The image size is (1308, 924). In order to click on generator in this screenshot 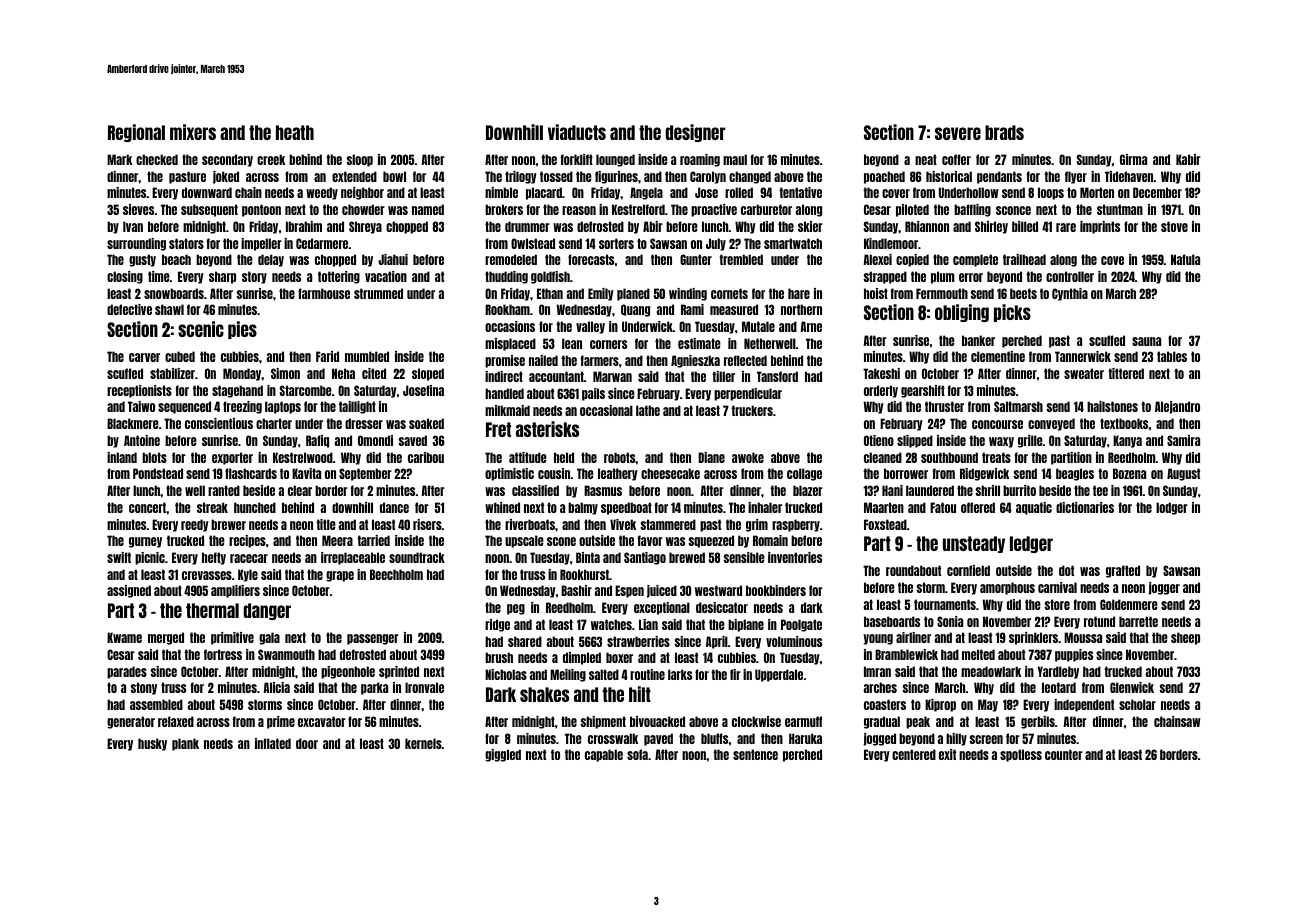, I will do `click(131, 722)`.
